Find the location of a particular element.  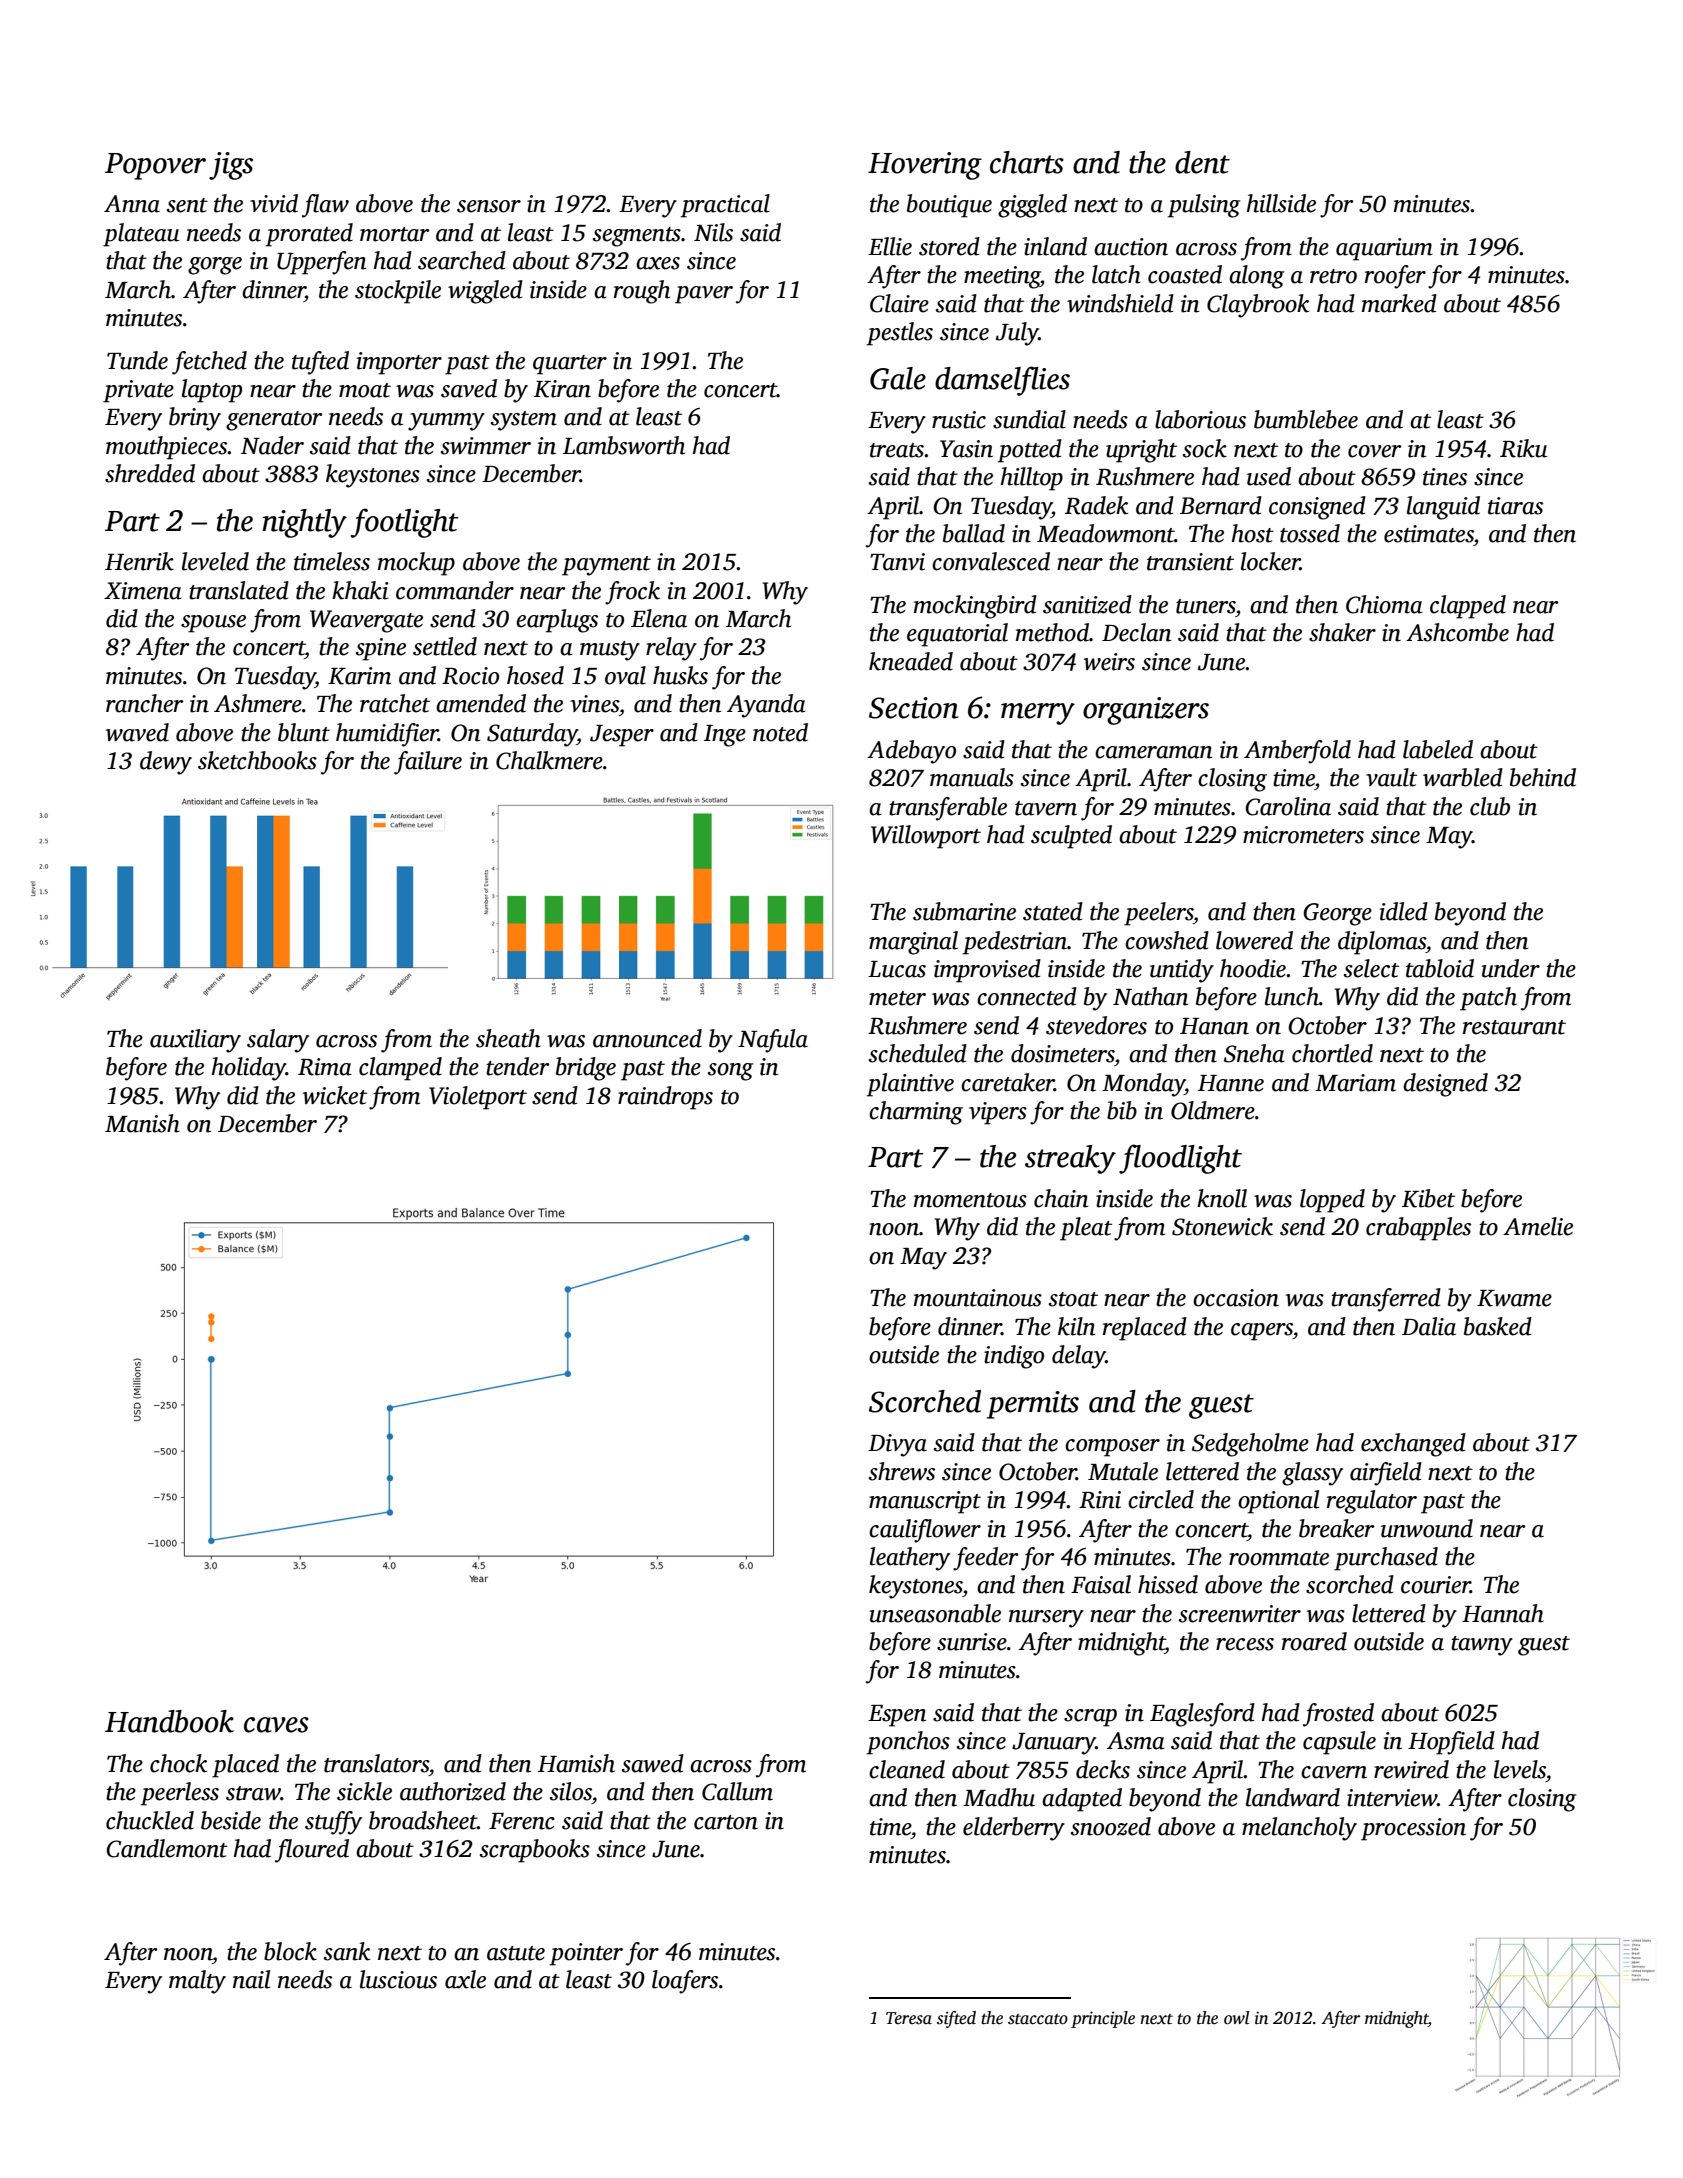

treats is located at coordinates (897, 450).
